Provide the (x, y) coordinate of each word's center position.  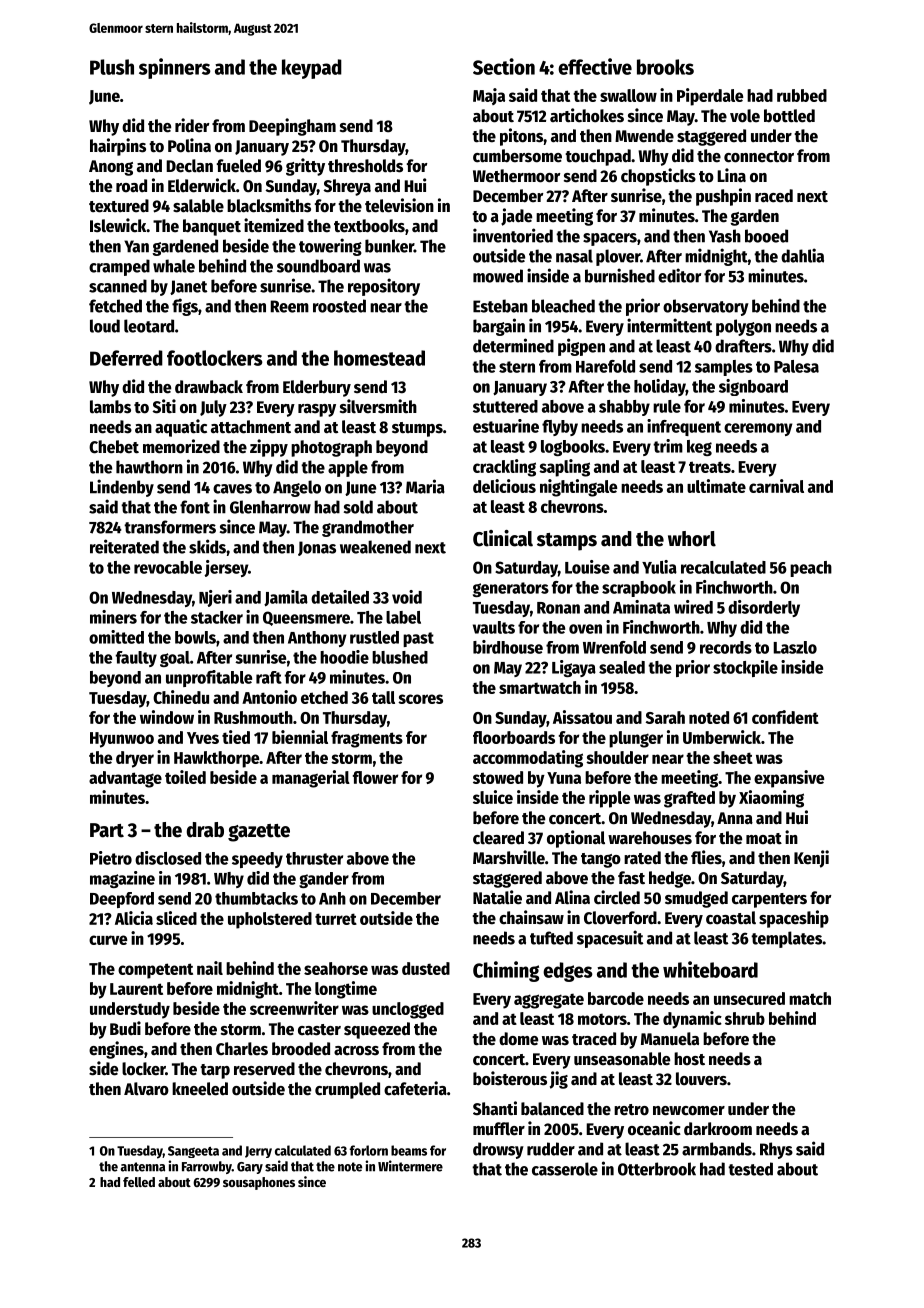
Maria (425, 486)
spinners (175, 68)
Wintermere (410, 1166)
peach (811, 569)
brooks (665, 67)
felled (139, 1182)
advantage (125, 779)
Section (504, 66)
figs (185, 307)
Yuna (564, 778)
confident (785, 717)
